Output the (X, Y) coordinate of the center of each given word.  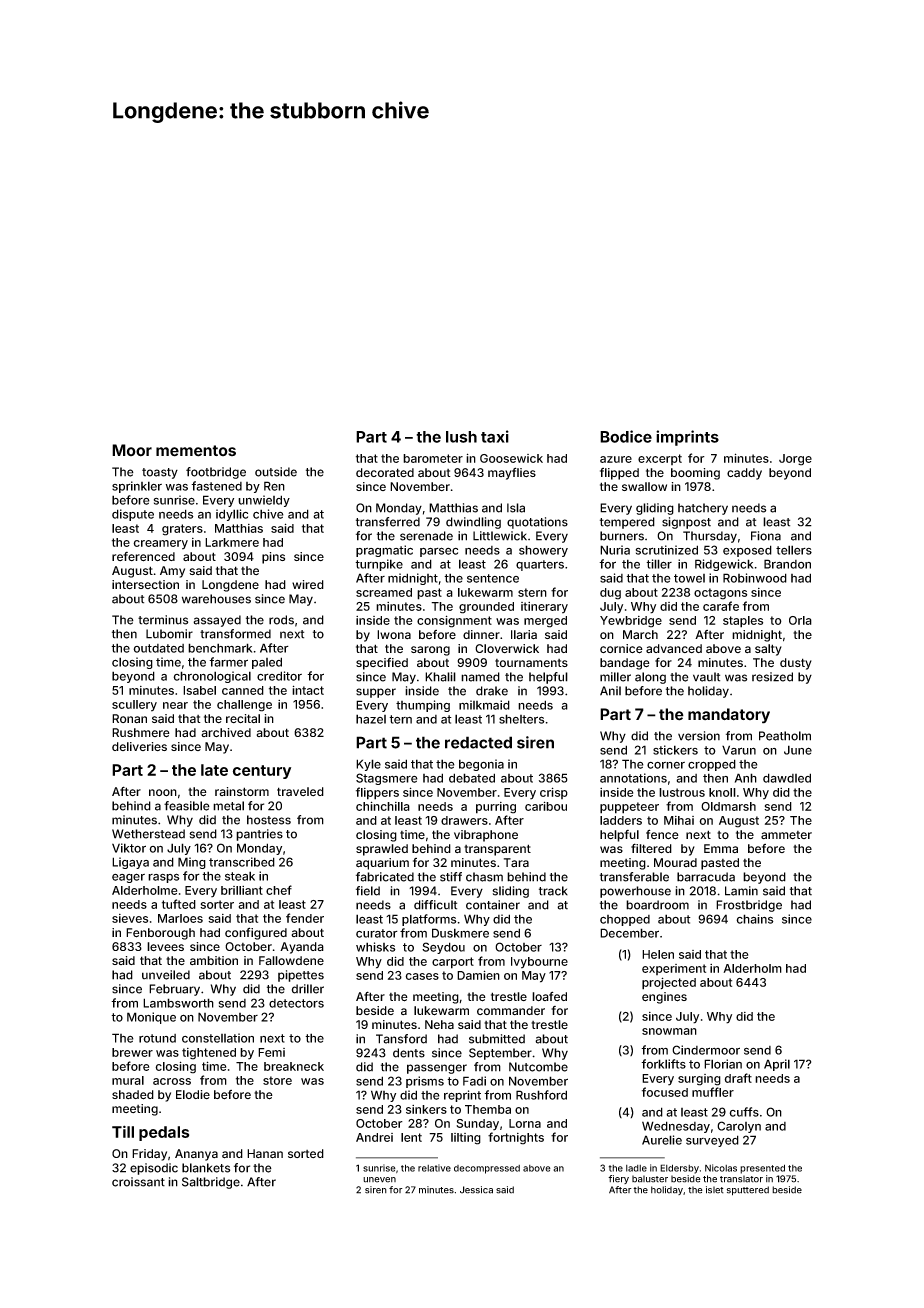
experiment (674, 969)
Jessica (476, 1190)
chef (279, 890)
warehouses (216, 599)
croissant (138, 1182)
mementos (196, 451)
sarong (430, 651)
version (699, 736)
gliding (655, 509)
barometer (433, 458)
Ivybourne (539, 963)
